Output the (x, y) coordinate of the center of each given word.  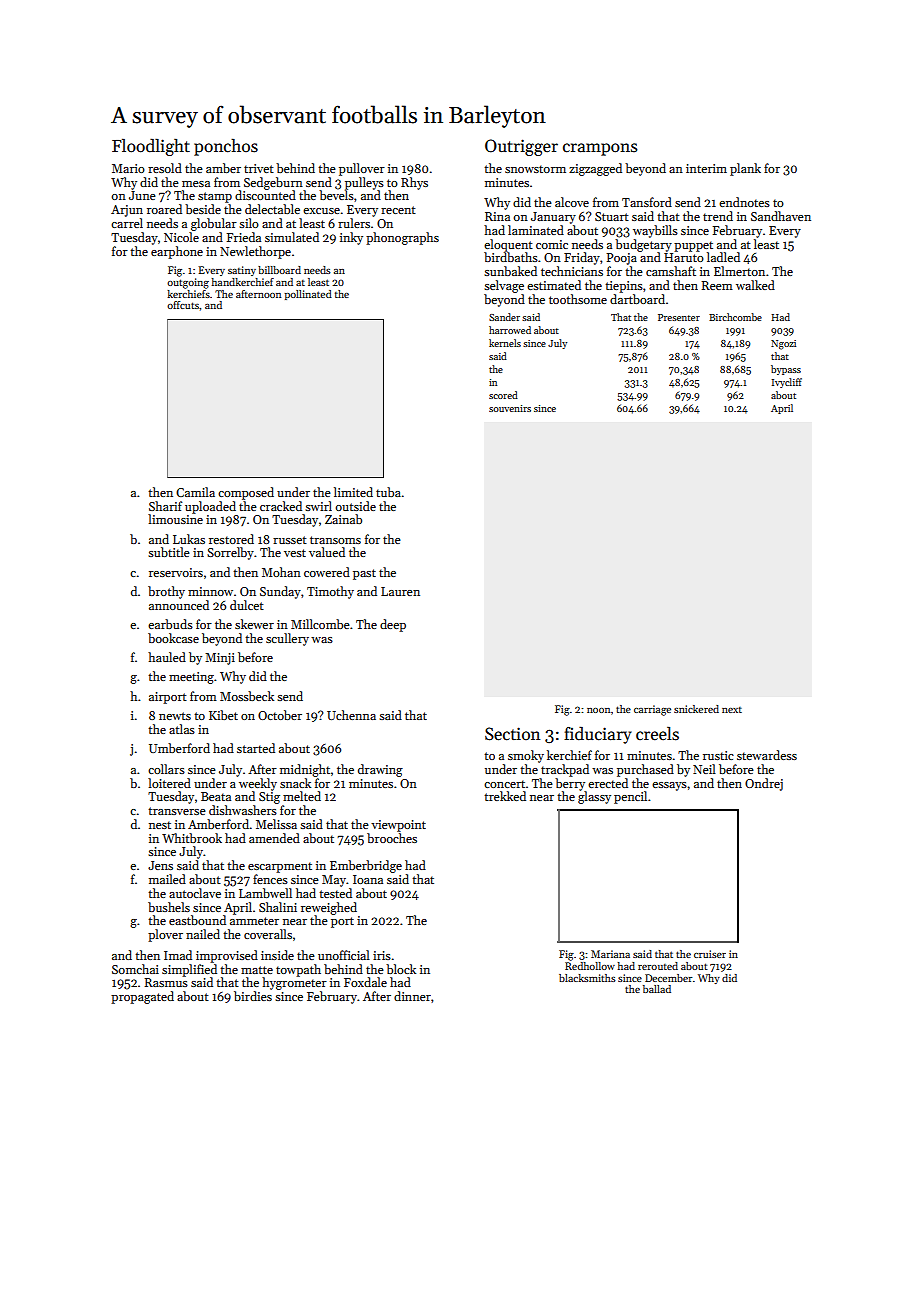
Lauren (400, 591)
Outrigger (521, 147)
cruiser (710, 954)
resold (165, 168)
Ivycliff (787, 383)
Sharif (165, 506)
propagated (142, 997)
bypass (786, 370)
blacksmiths (587, 978)
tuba (388, 492)
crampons (600, 149)
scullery (287, 639)
